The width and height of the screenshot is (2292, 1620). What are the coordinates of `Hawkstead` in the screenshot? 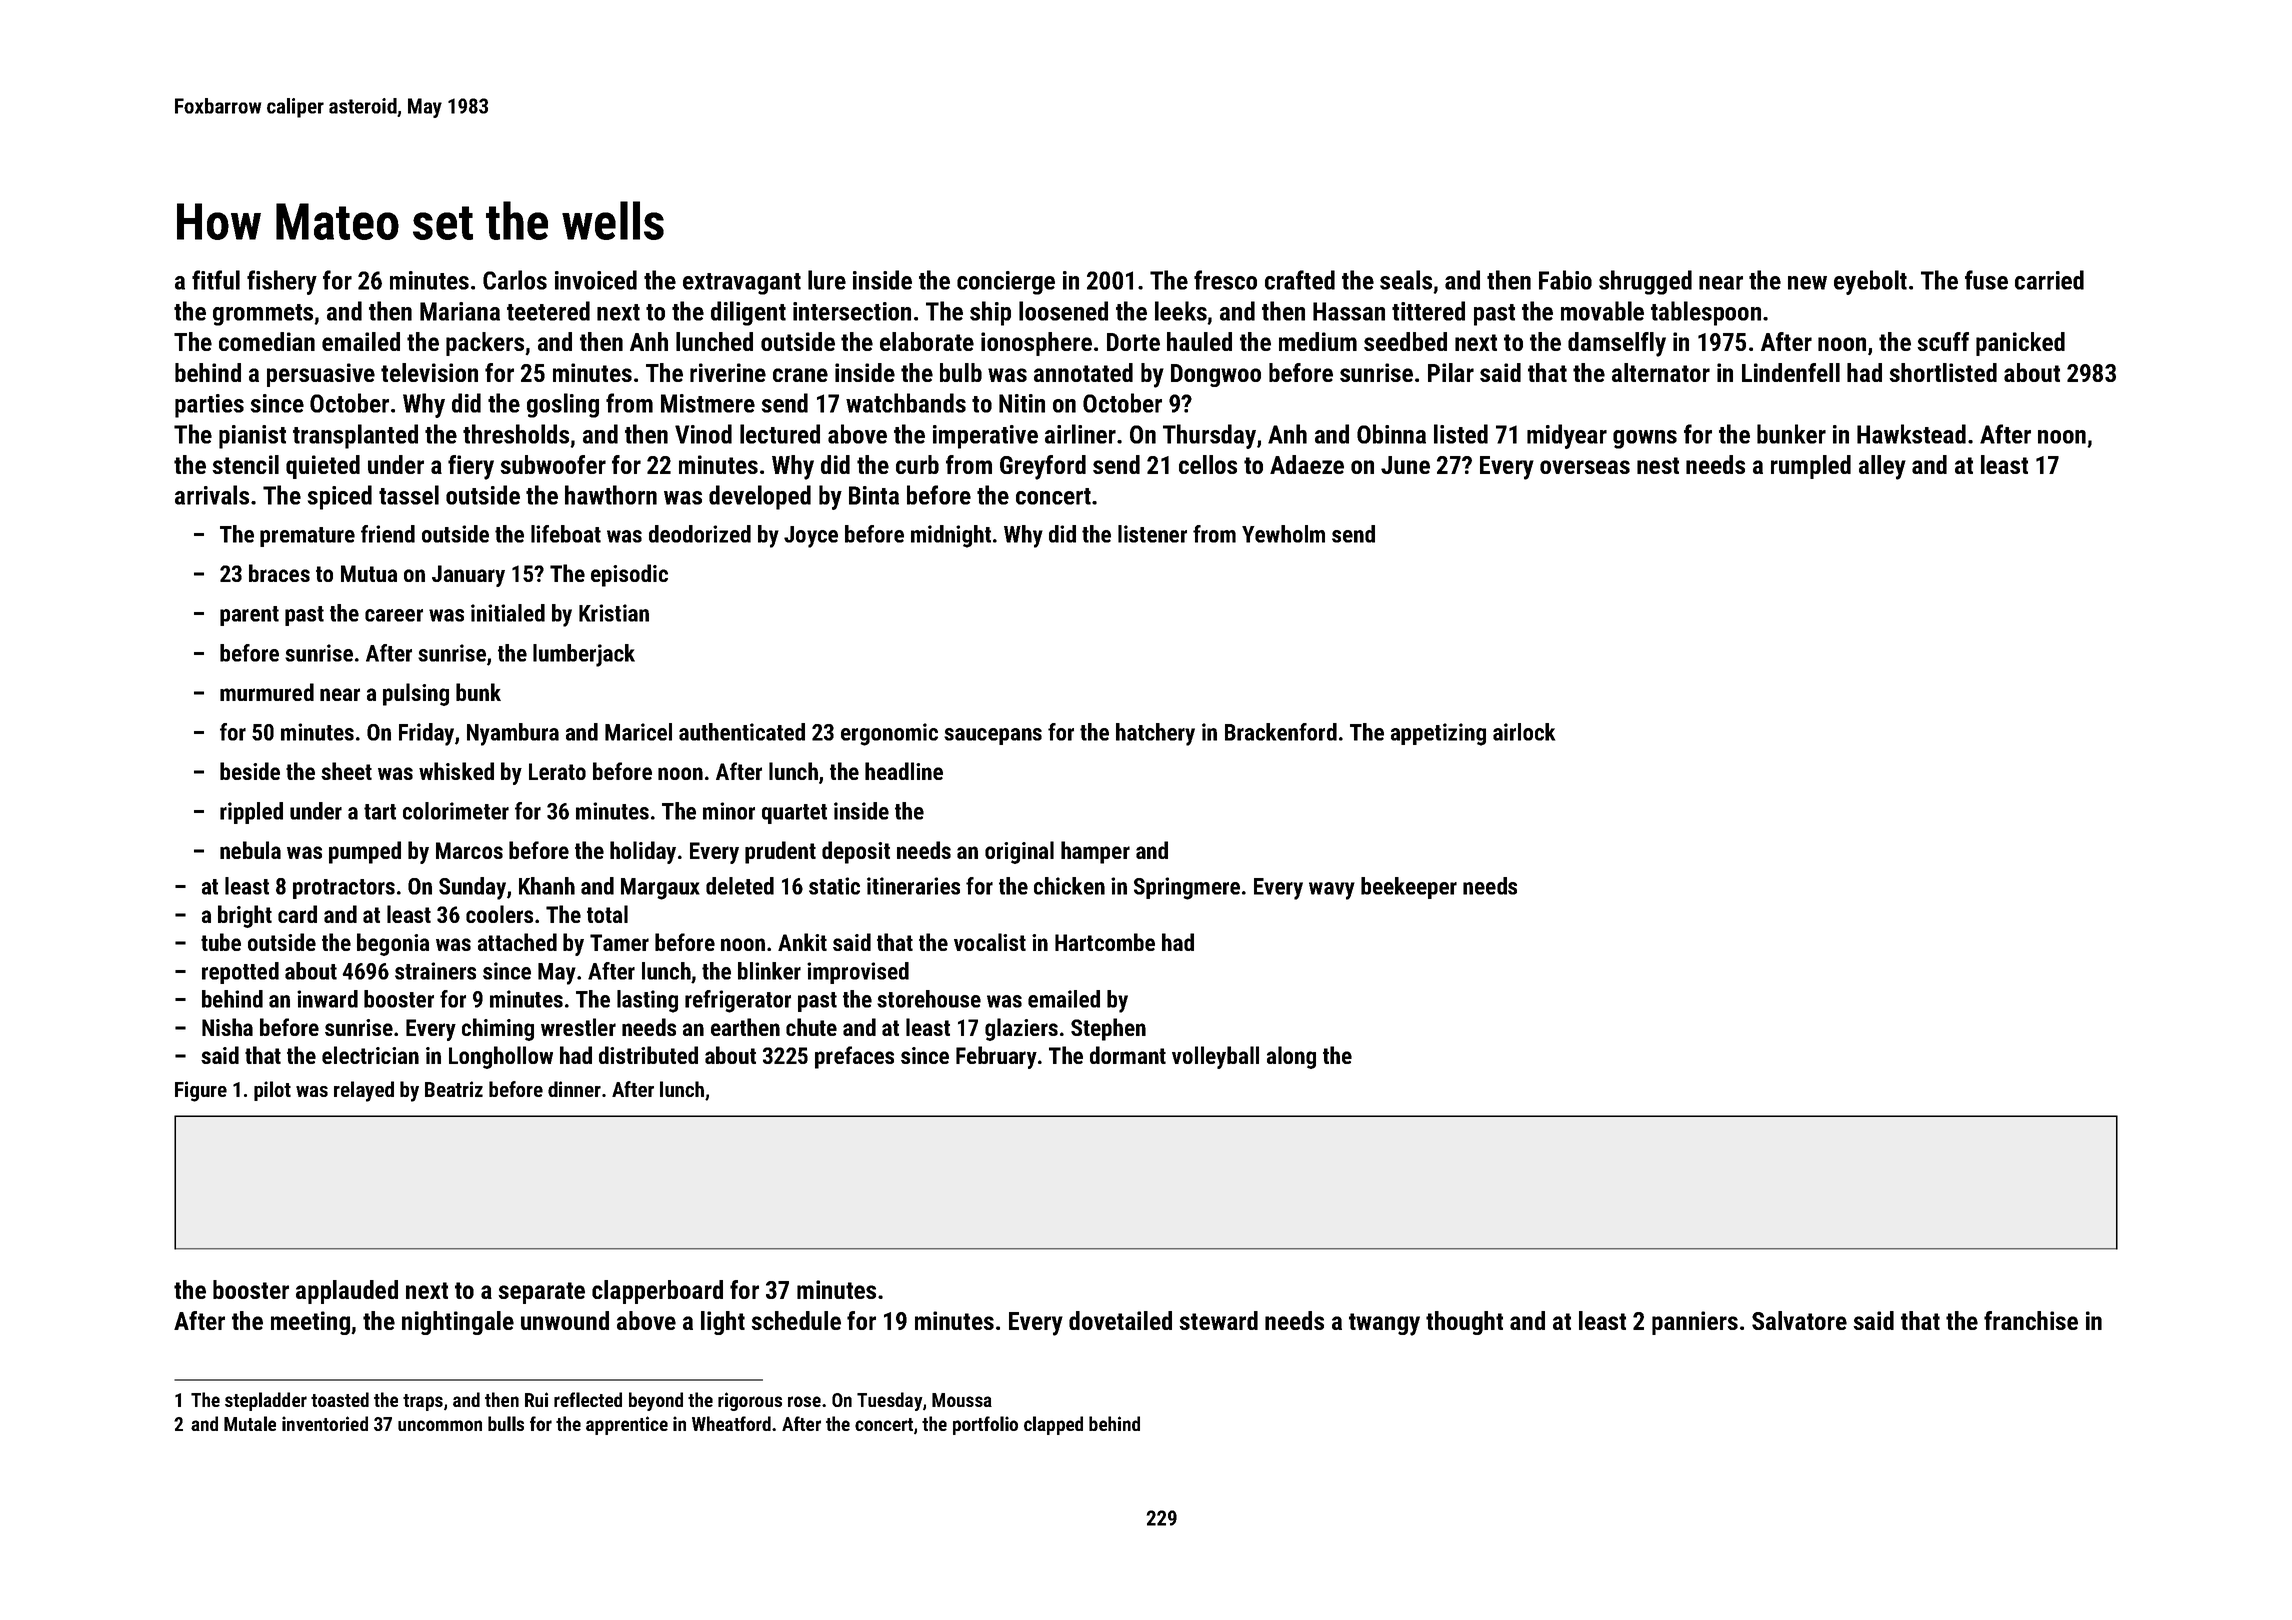 It's located at (1911, 434).
